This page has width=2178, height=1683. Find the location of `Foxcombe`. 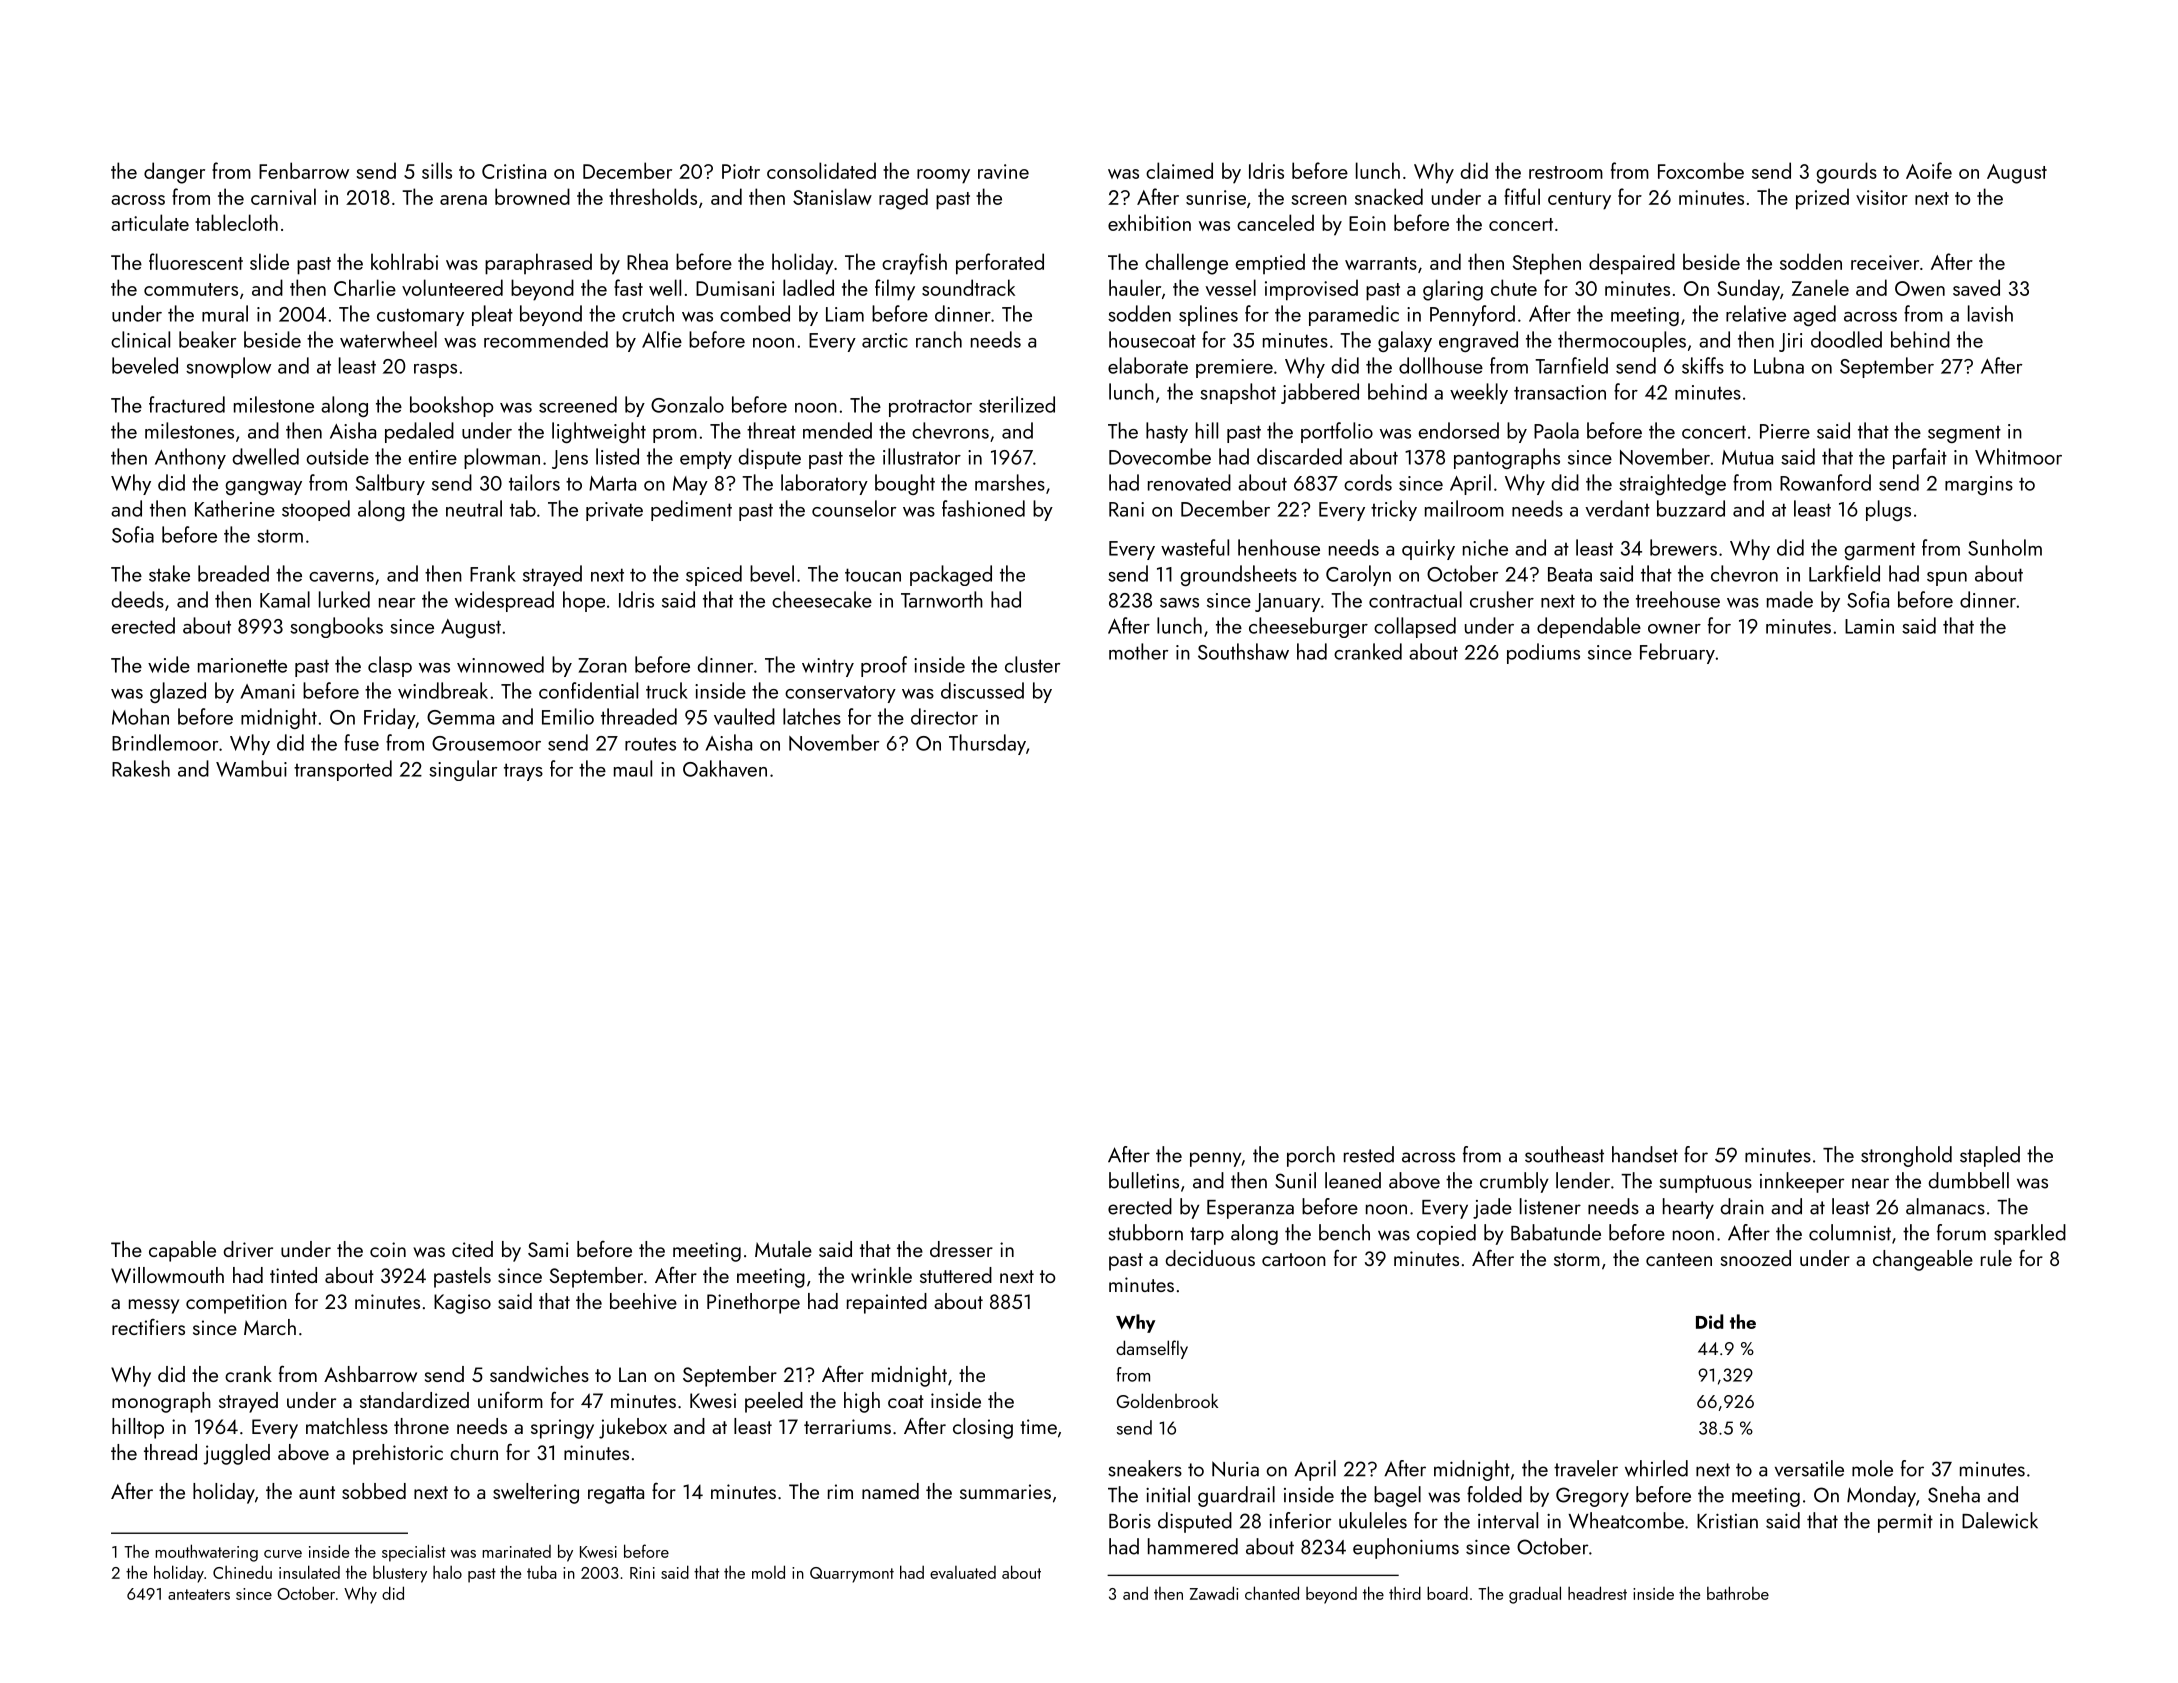

Foxcombe is located at coordinates (1701, 170).
